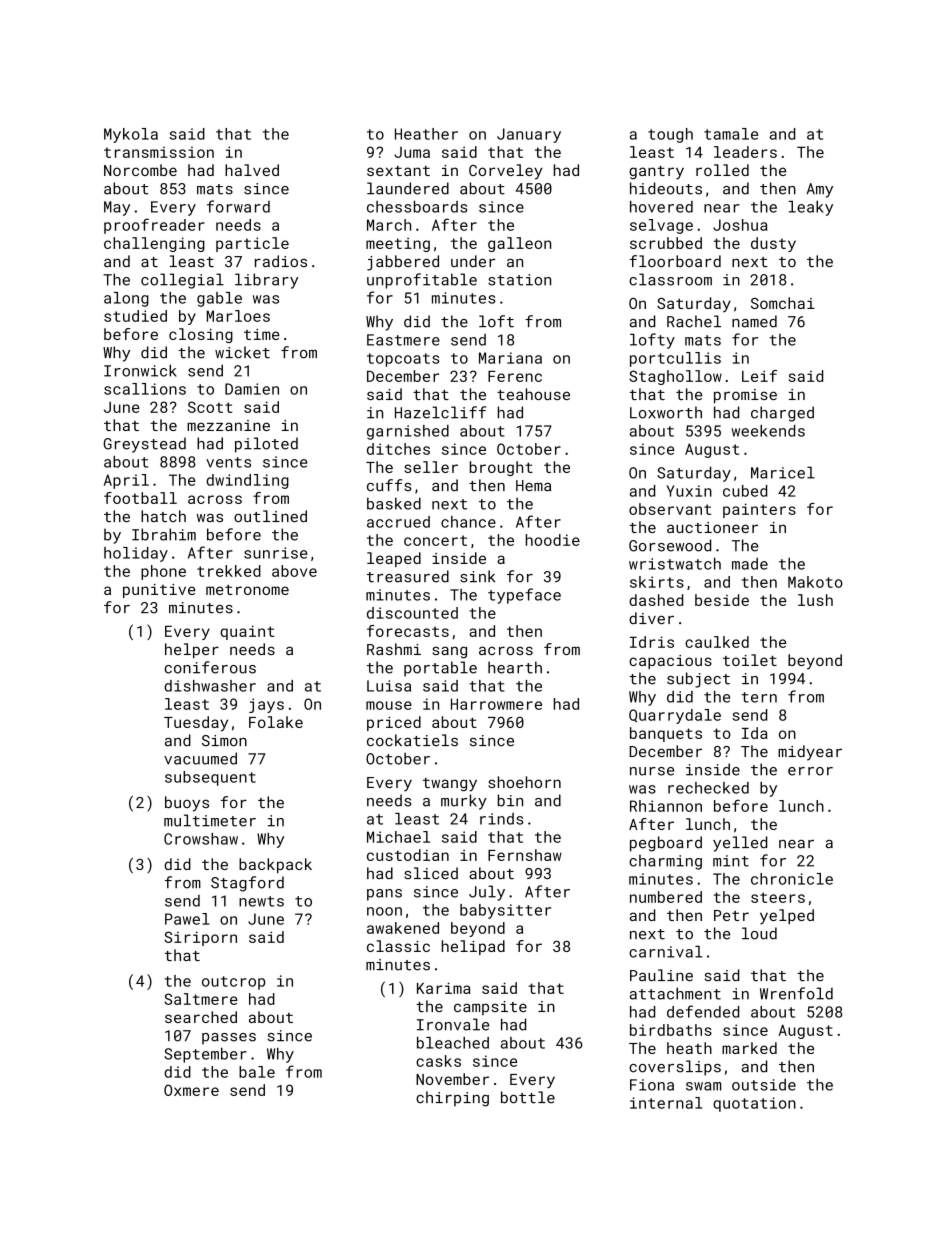 The width and height of the screenshot is (952, 1233). Describe the element at coordinates (528, 1097) in the screenshot. I see `bottle` at that location.
